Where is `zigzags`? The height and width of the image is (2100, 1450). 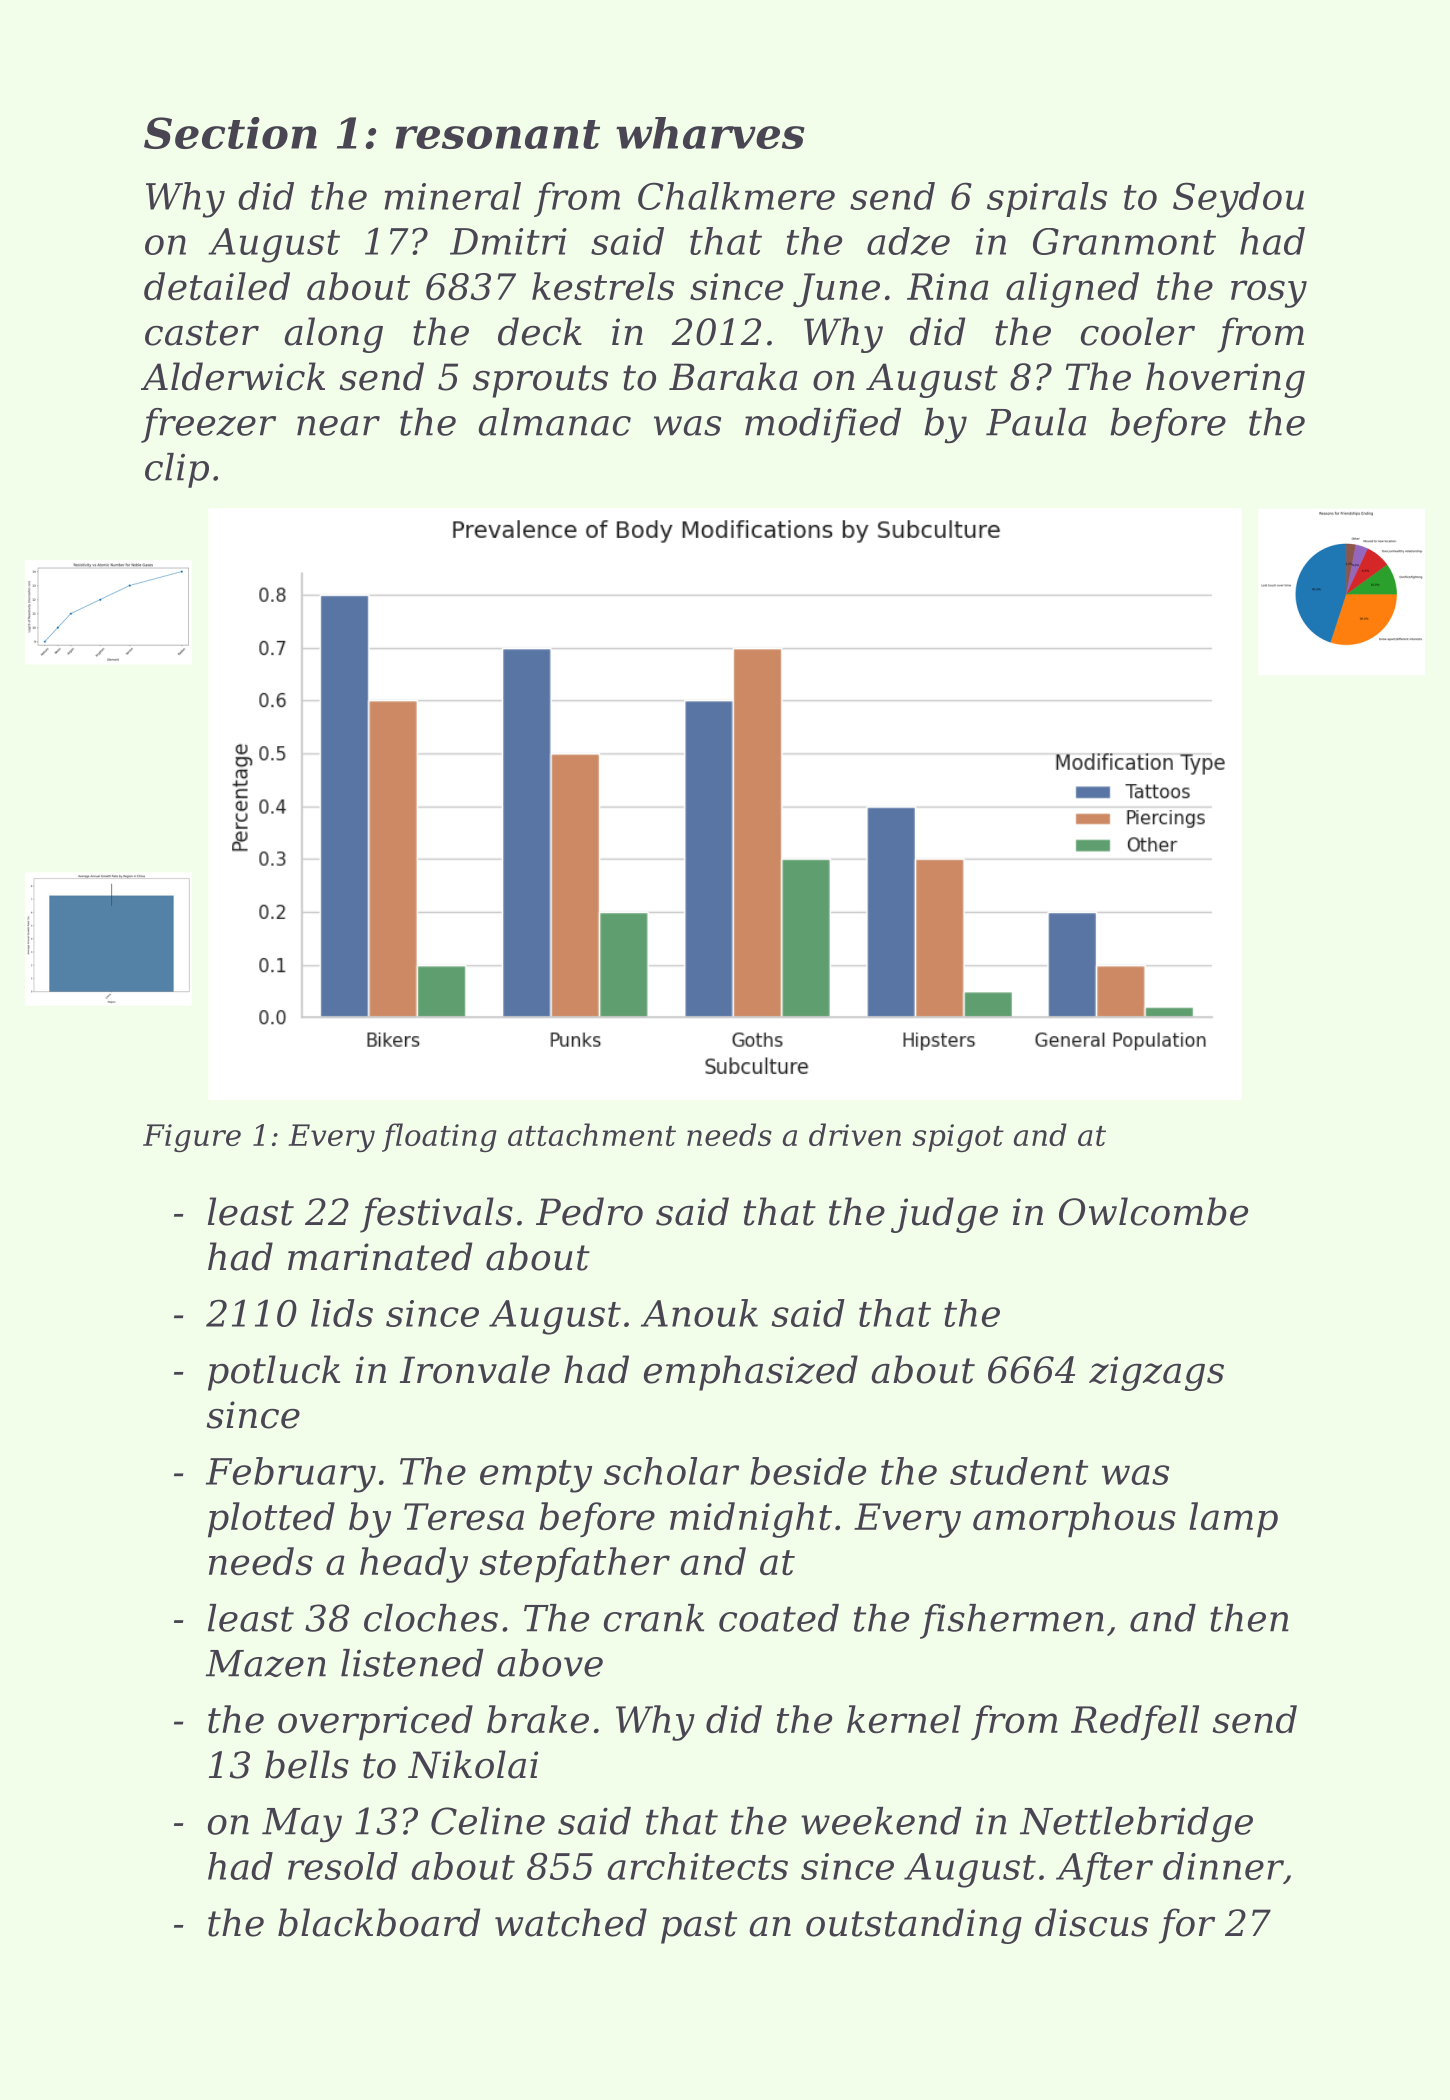
zigzags is located at coordinates (1156, 1373).
